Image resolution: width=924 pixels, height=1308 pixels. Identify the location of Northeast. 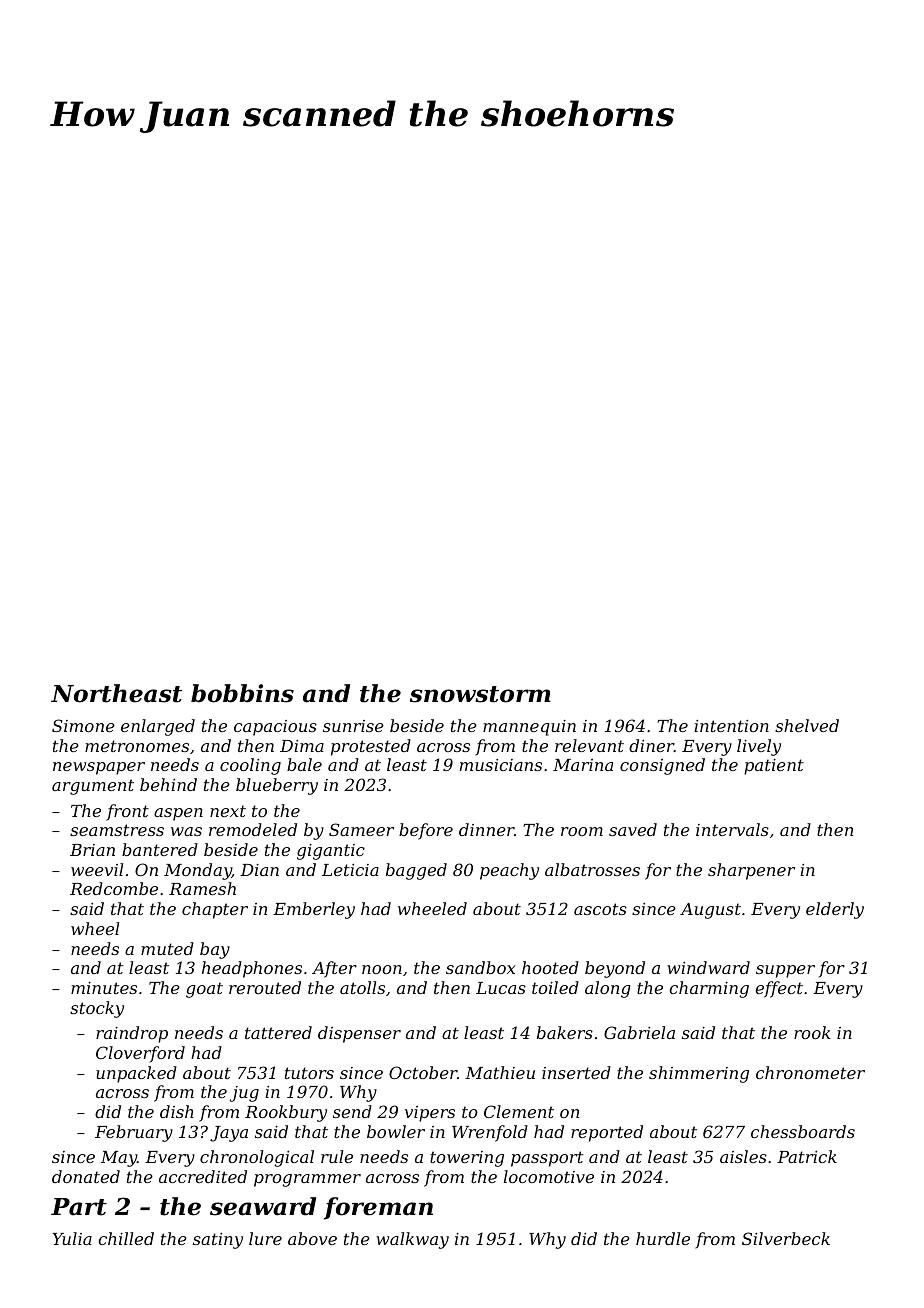
(116, 693).
